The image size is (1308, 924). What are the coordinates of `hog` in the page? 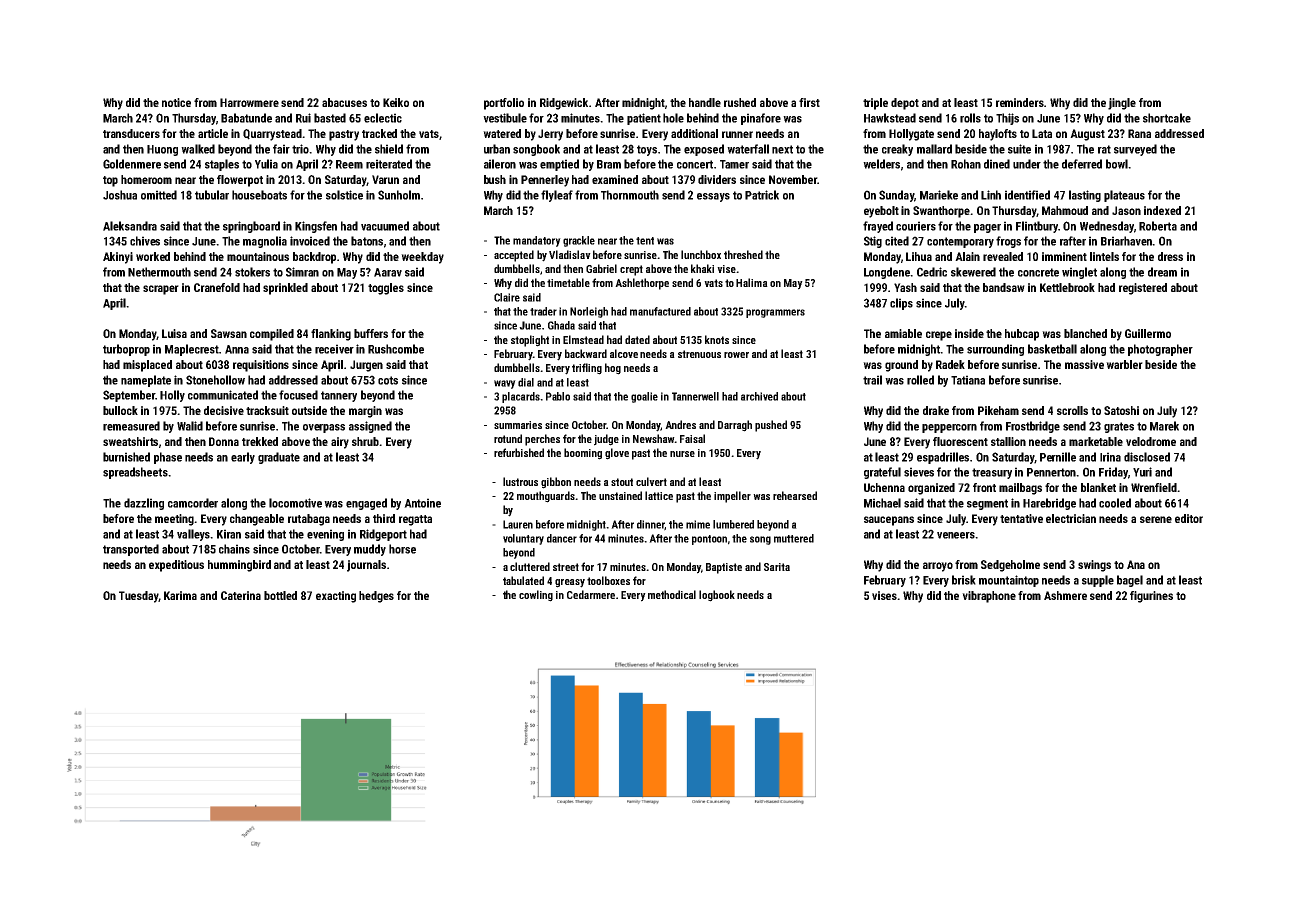 It's located at (613, 369).
